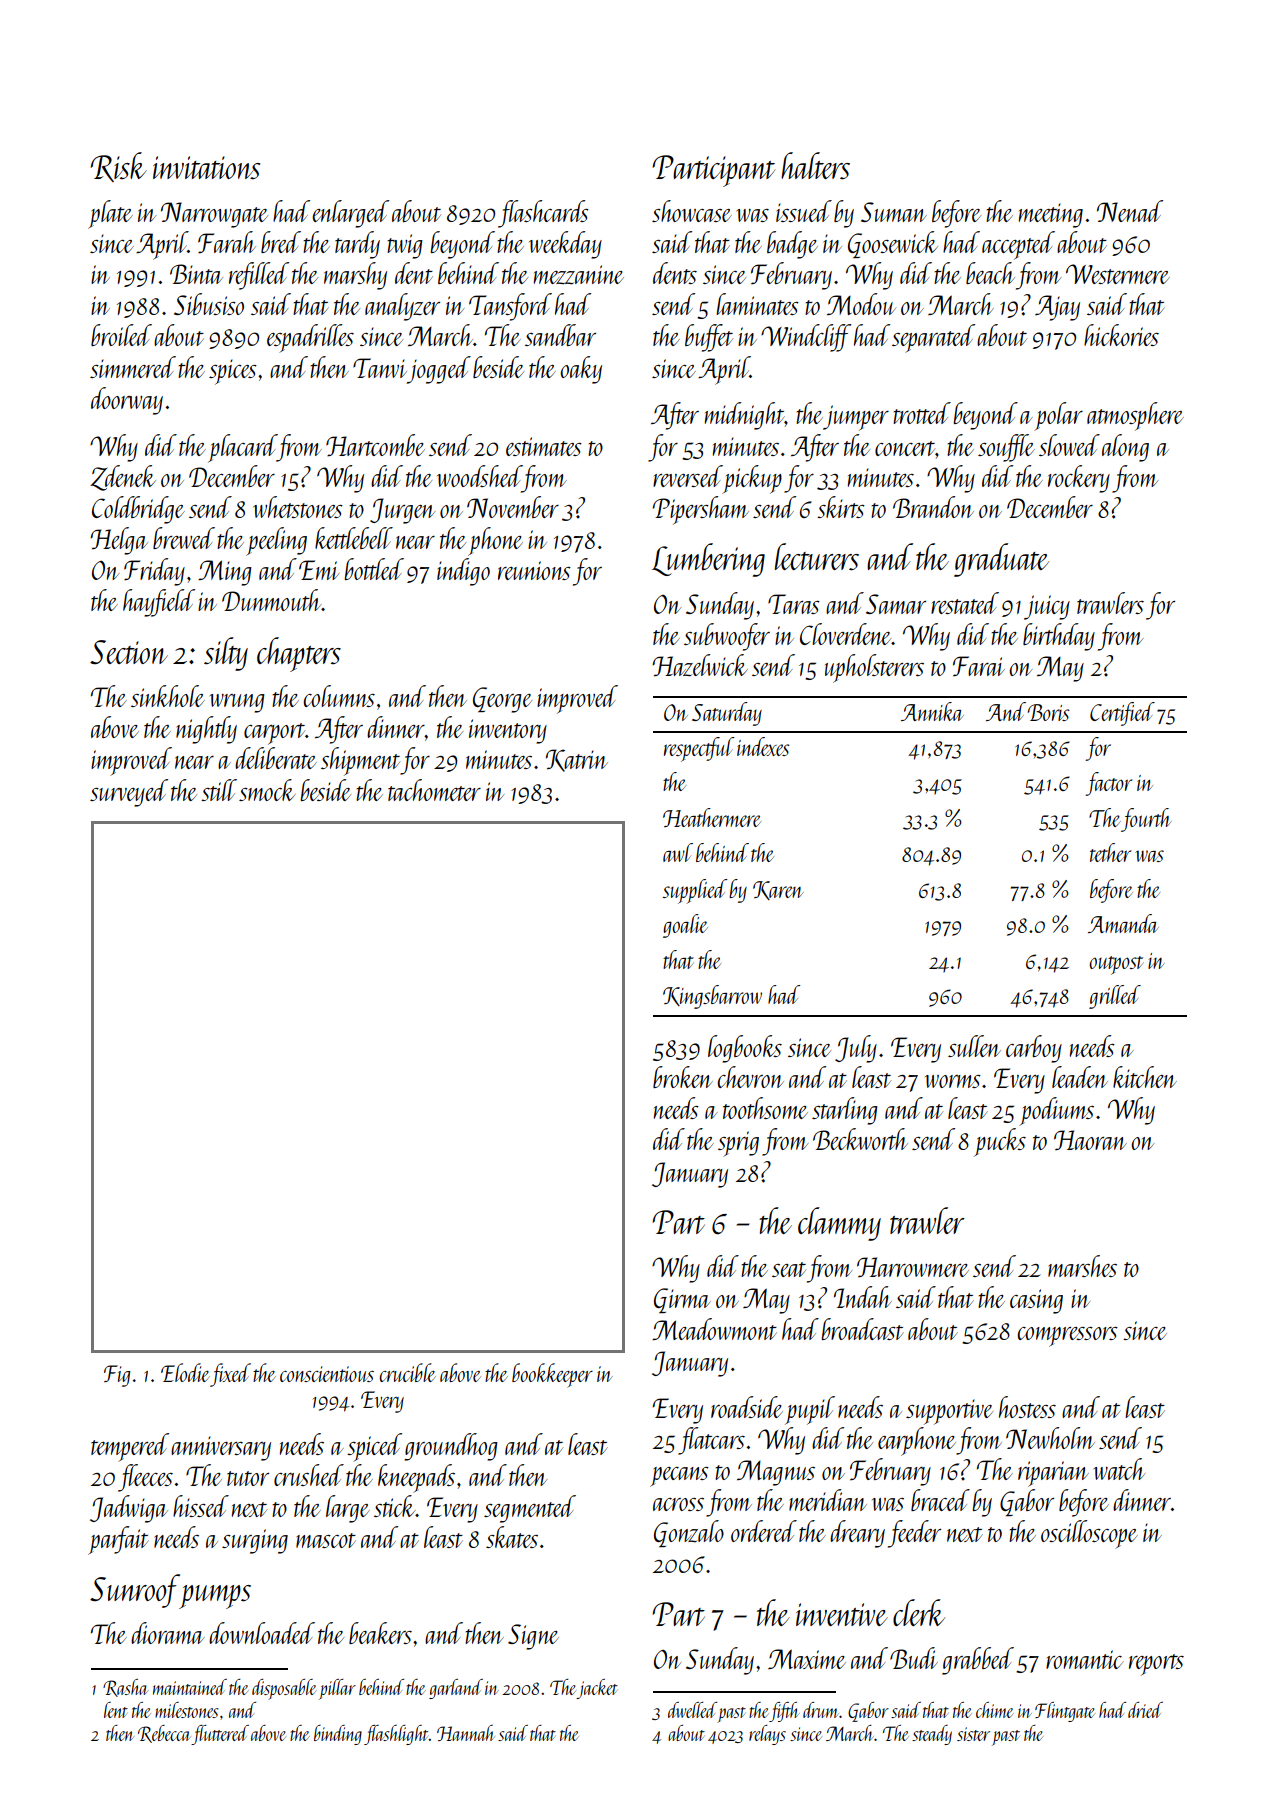 This screenshot has height=1807, width=1278. What do you see at coordinates (701, 510) in the screenshot?
I see `Pipersham` at bounding box center [701, 510].
